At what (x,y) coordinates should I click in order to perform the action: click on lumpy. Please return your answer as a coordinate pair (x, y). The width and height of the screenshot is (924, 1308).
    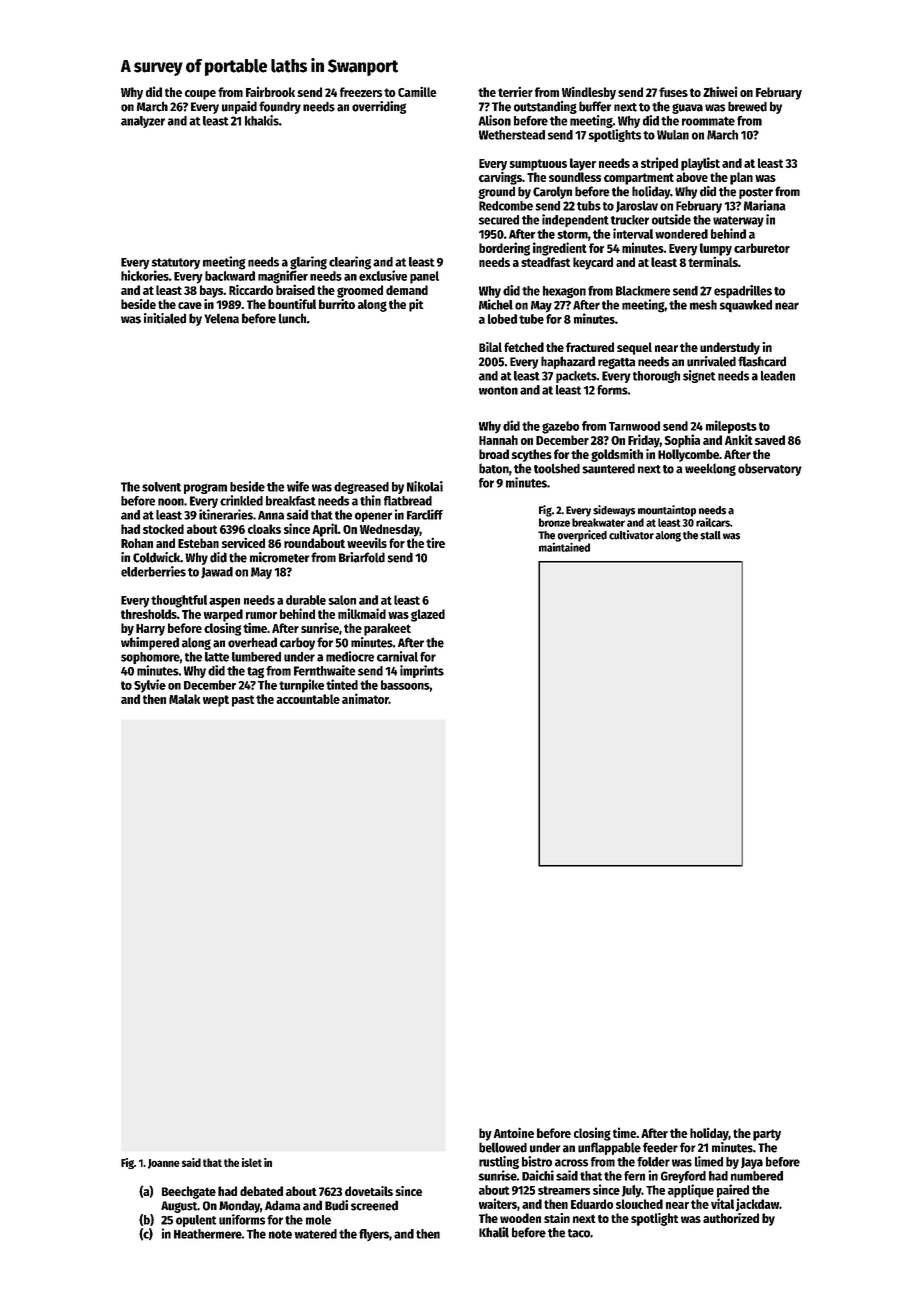
    Looking at the image, I should click on (716, 249).
